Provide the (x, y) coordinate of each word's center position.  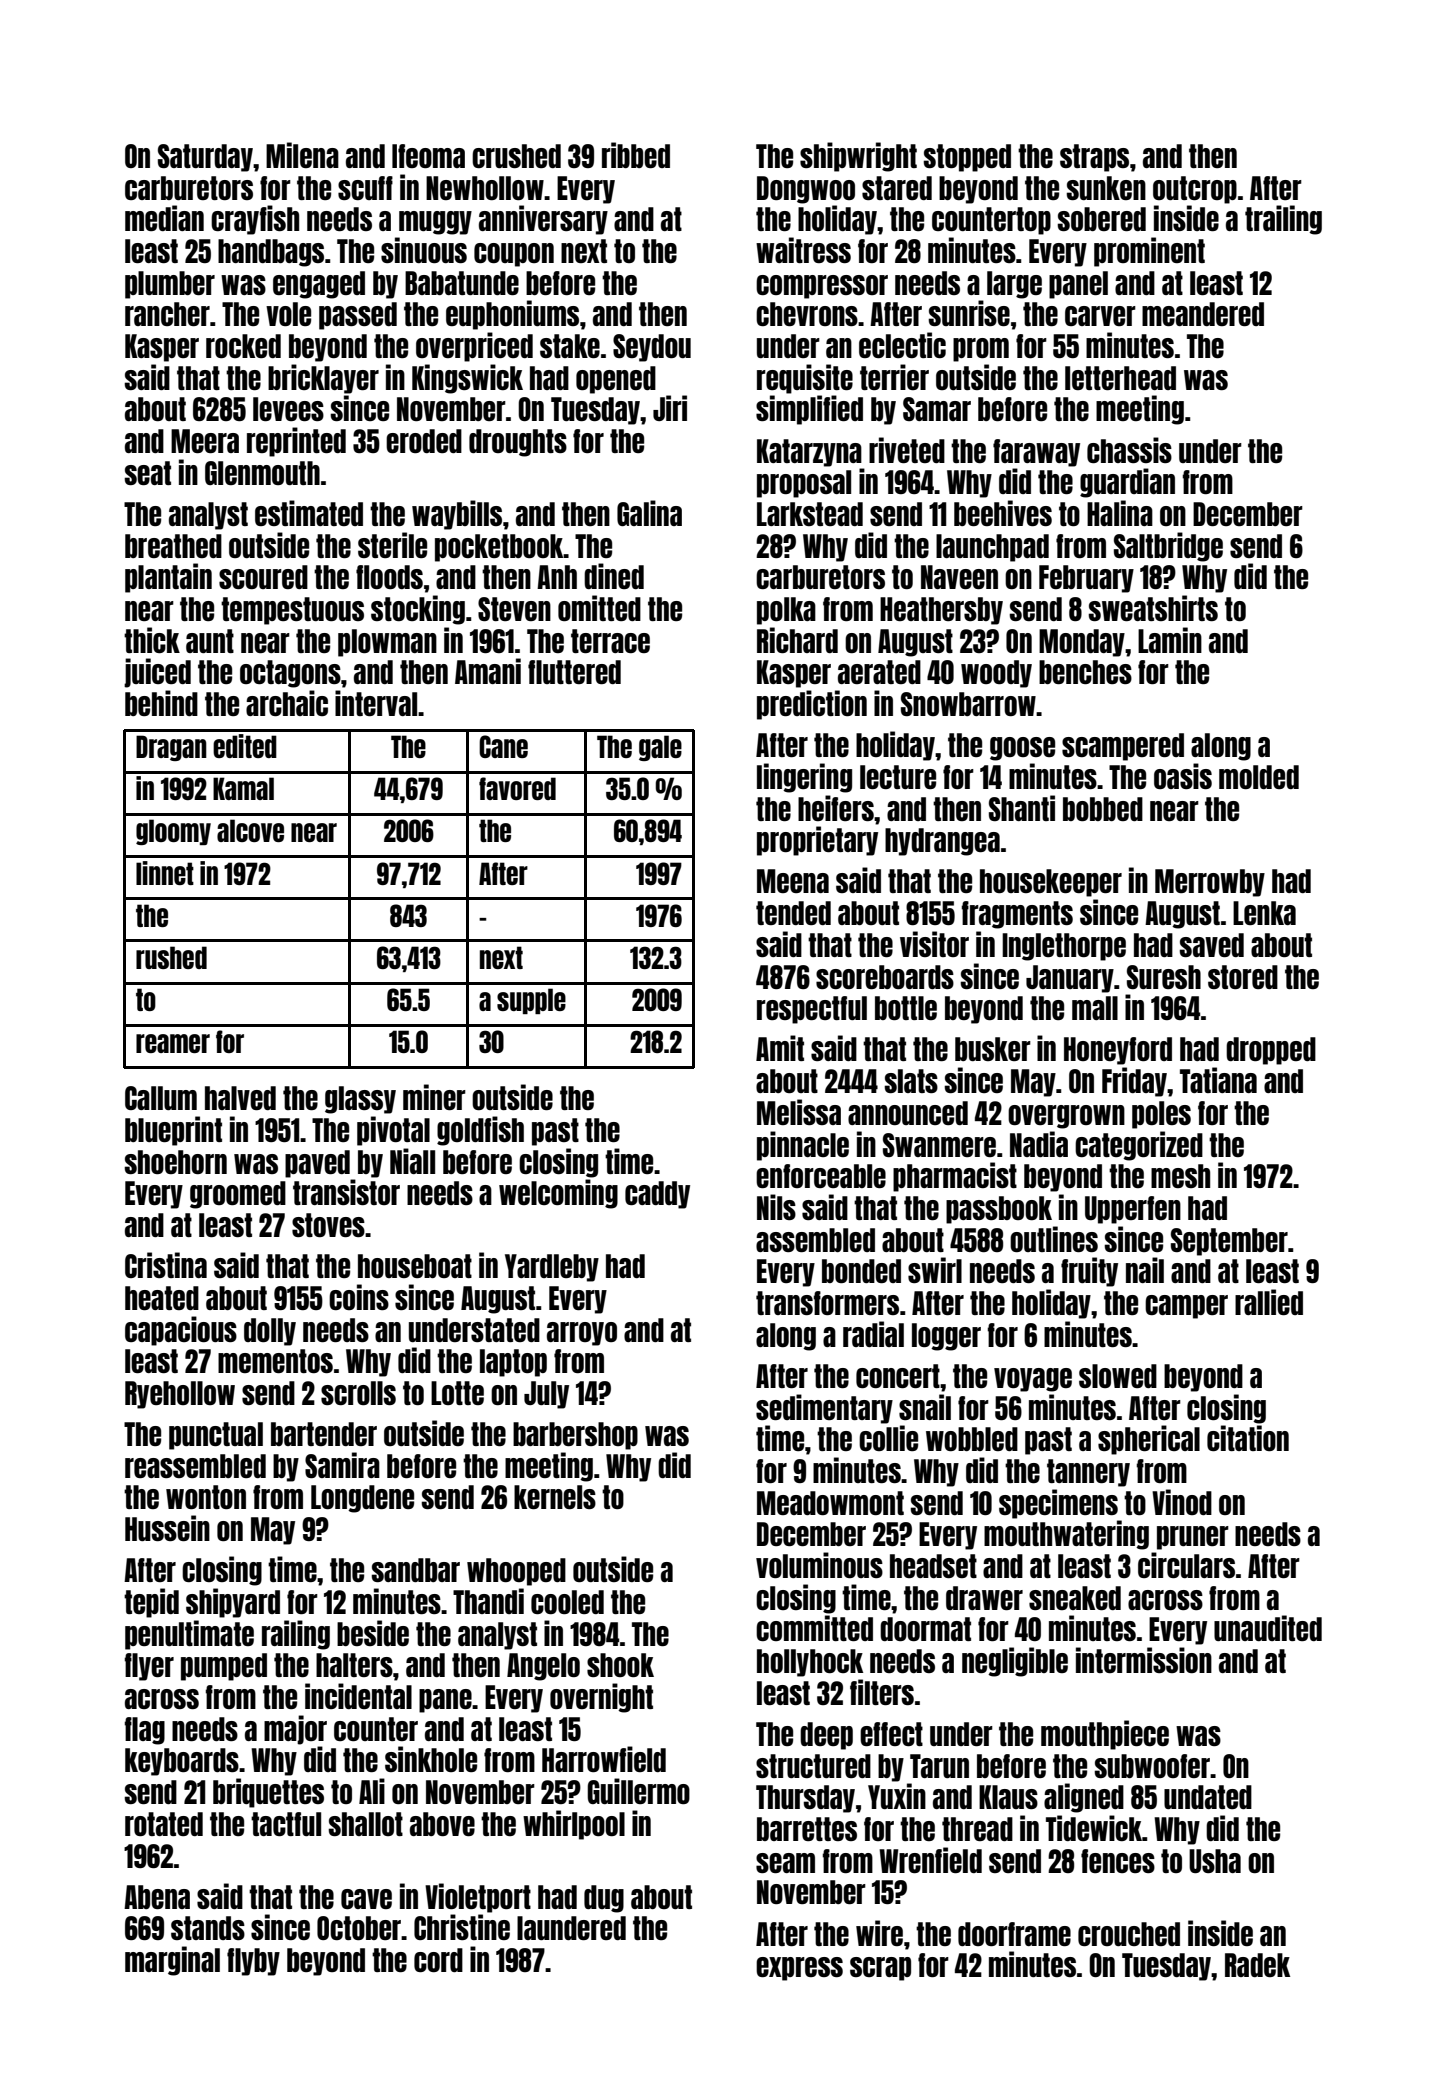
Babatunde (462, 283)
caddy (657, 1195)
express (799, 1969)
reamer (173, 1043)
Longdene (362, 1499)
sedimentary (824, 1409)
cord (438, 1960)
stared (897, 188)
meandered (1203, 314)
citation (1248, 1438)
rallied (1269, 1302)
